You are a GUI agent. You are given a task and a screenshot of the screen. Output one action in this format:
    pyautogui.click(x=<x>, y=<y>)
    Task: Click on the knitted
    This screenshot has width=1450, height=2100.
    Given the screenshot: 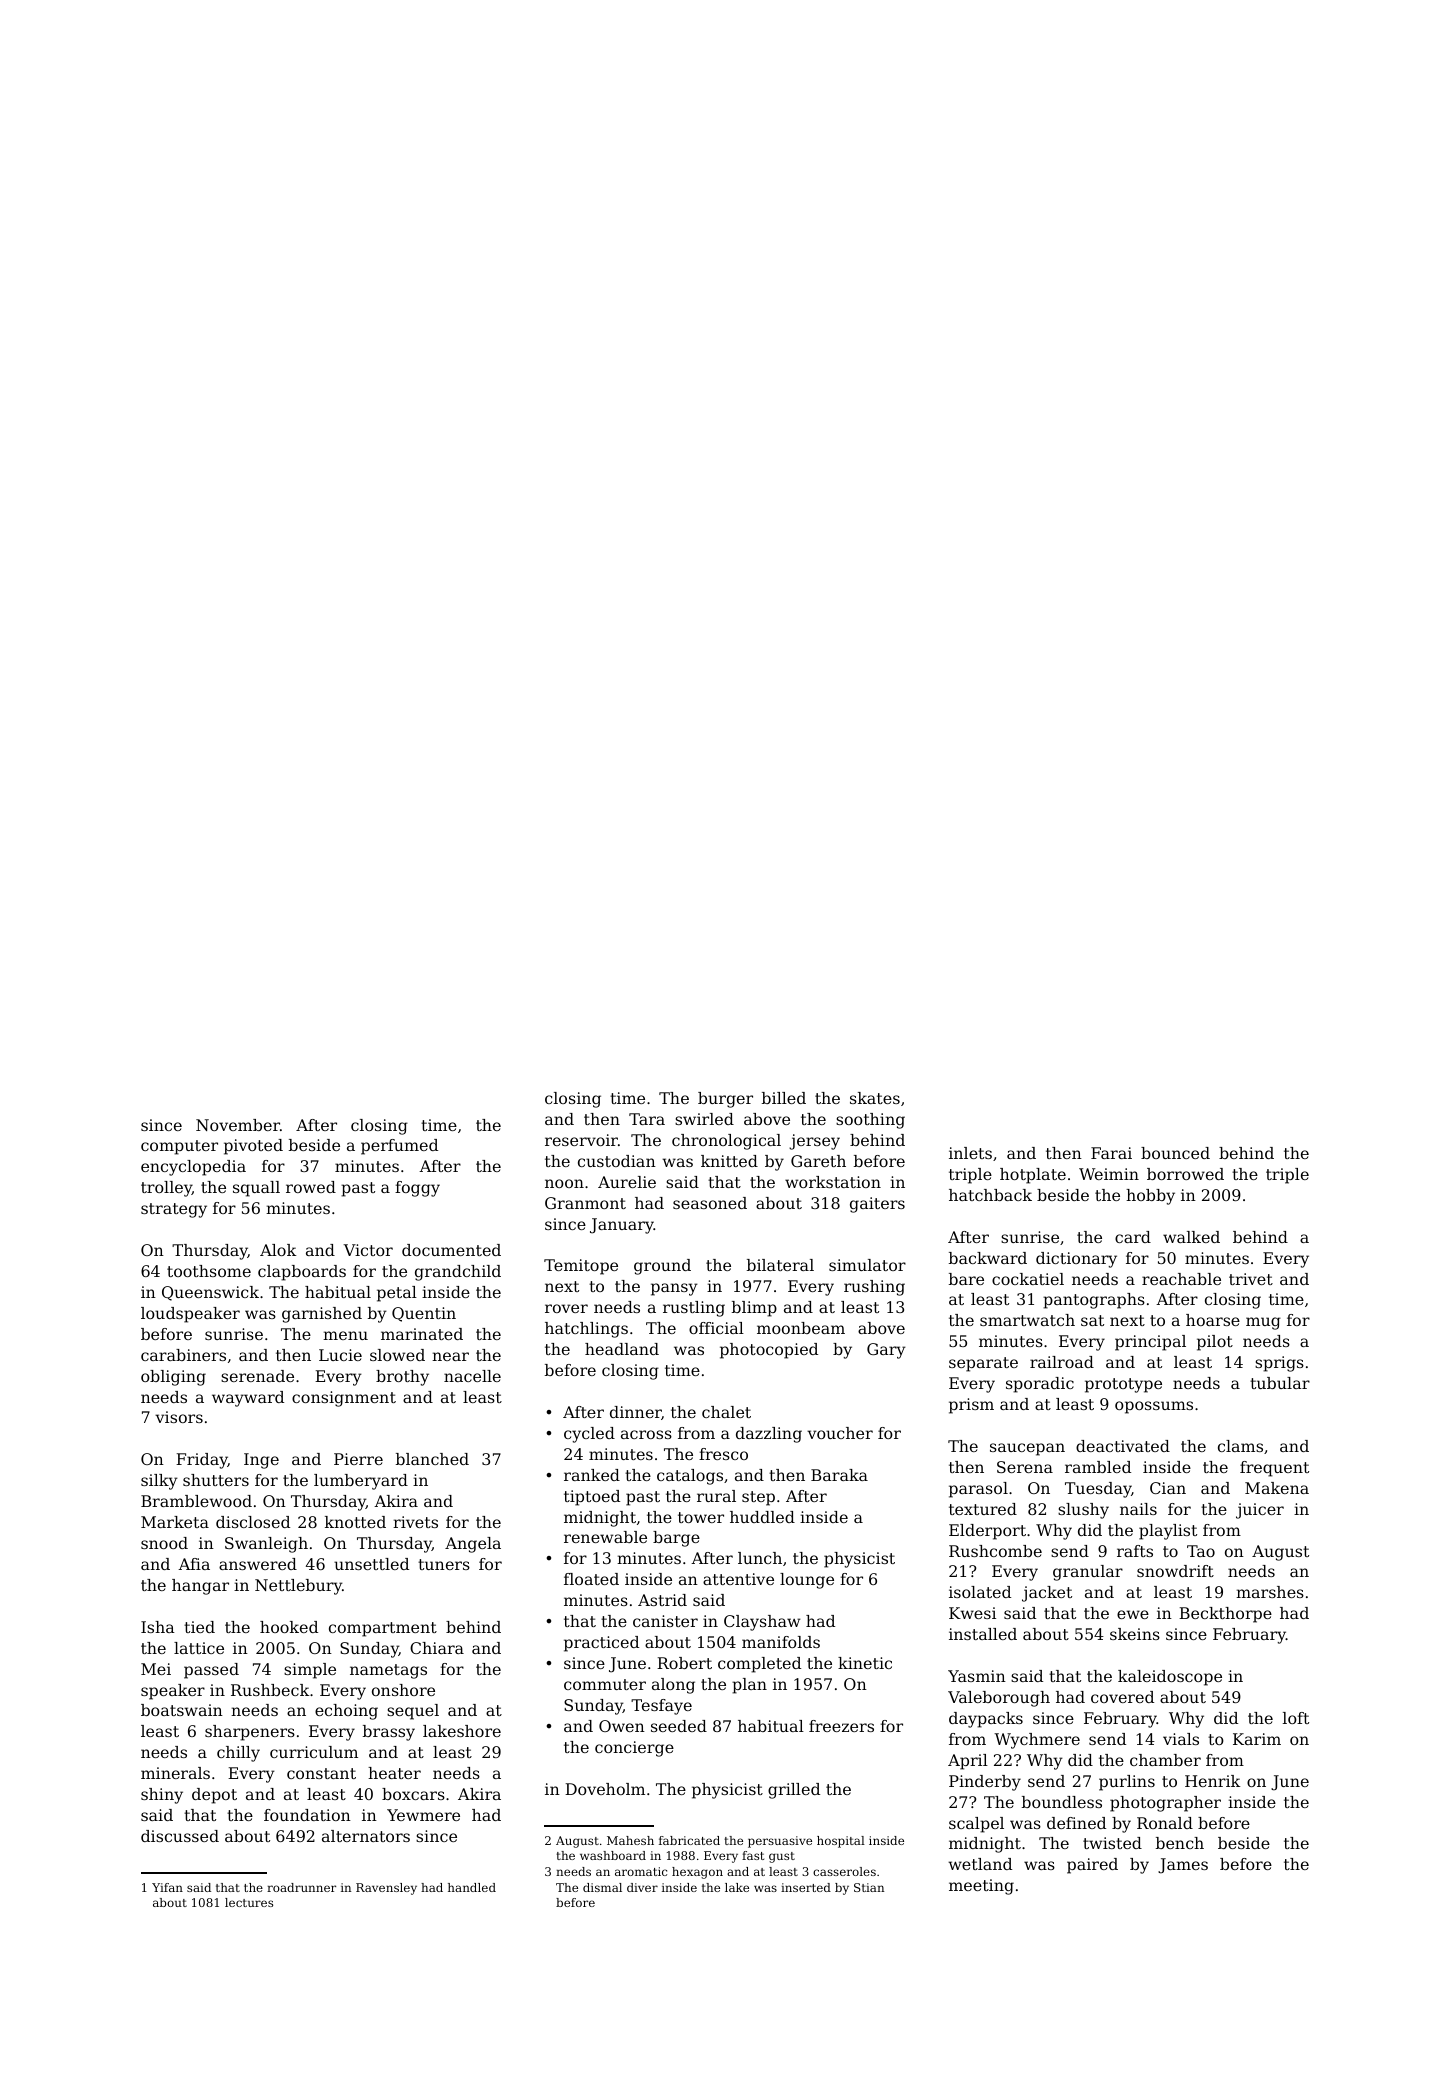 What is the action you would take?
    pyautogui.click(x=729, y=1161)
